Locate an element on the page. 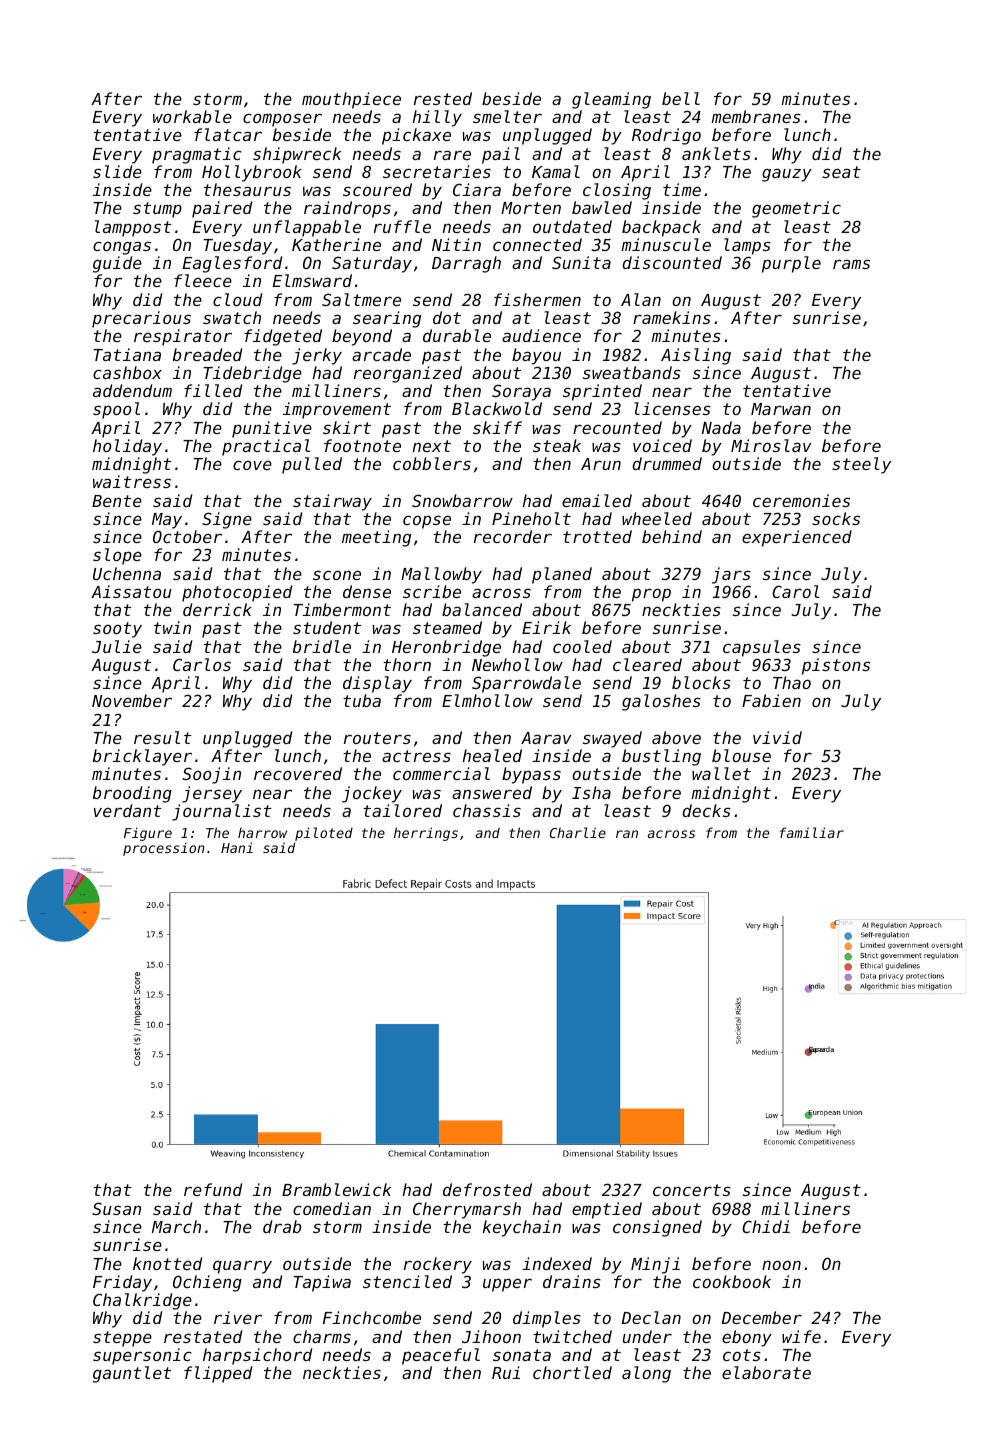  Charlie is located at coordinates (578, 832).
